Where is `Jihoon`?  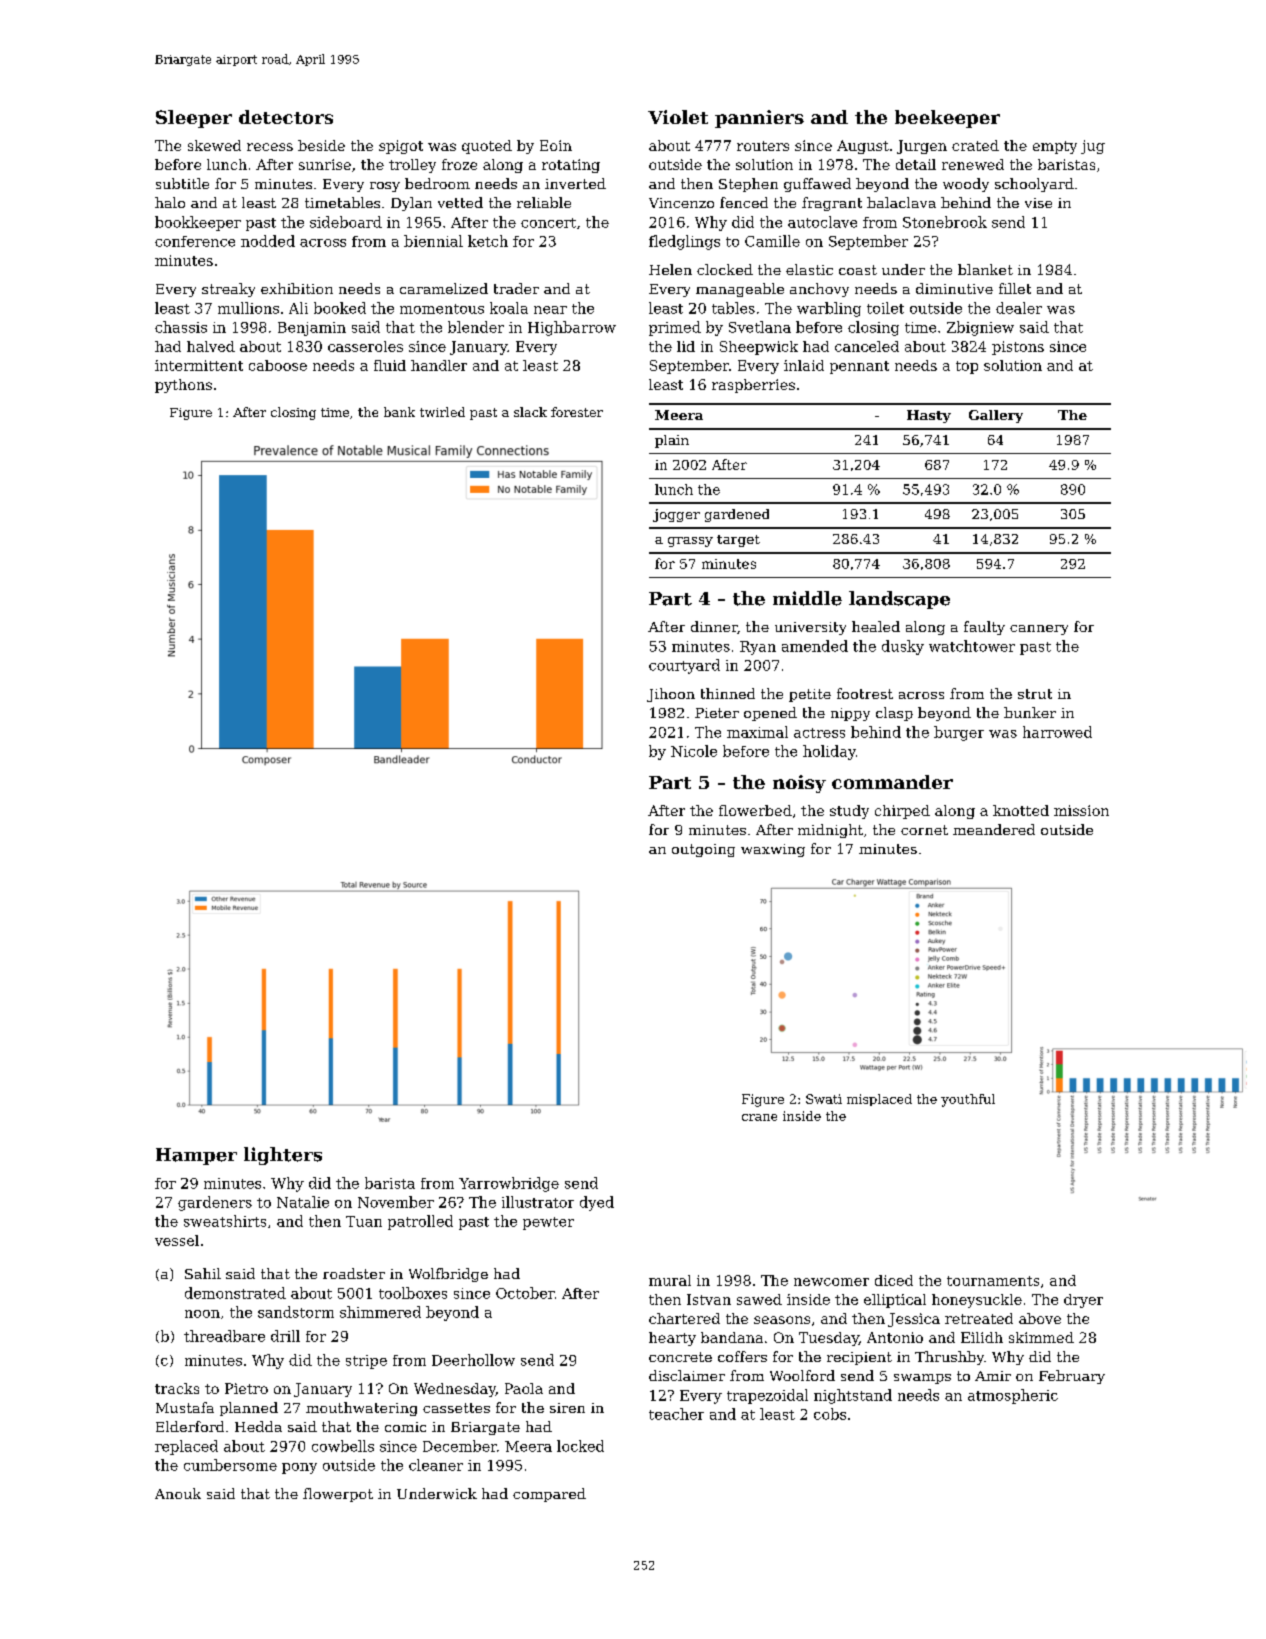
Jihoon is located at coordinates (671, 695).
